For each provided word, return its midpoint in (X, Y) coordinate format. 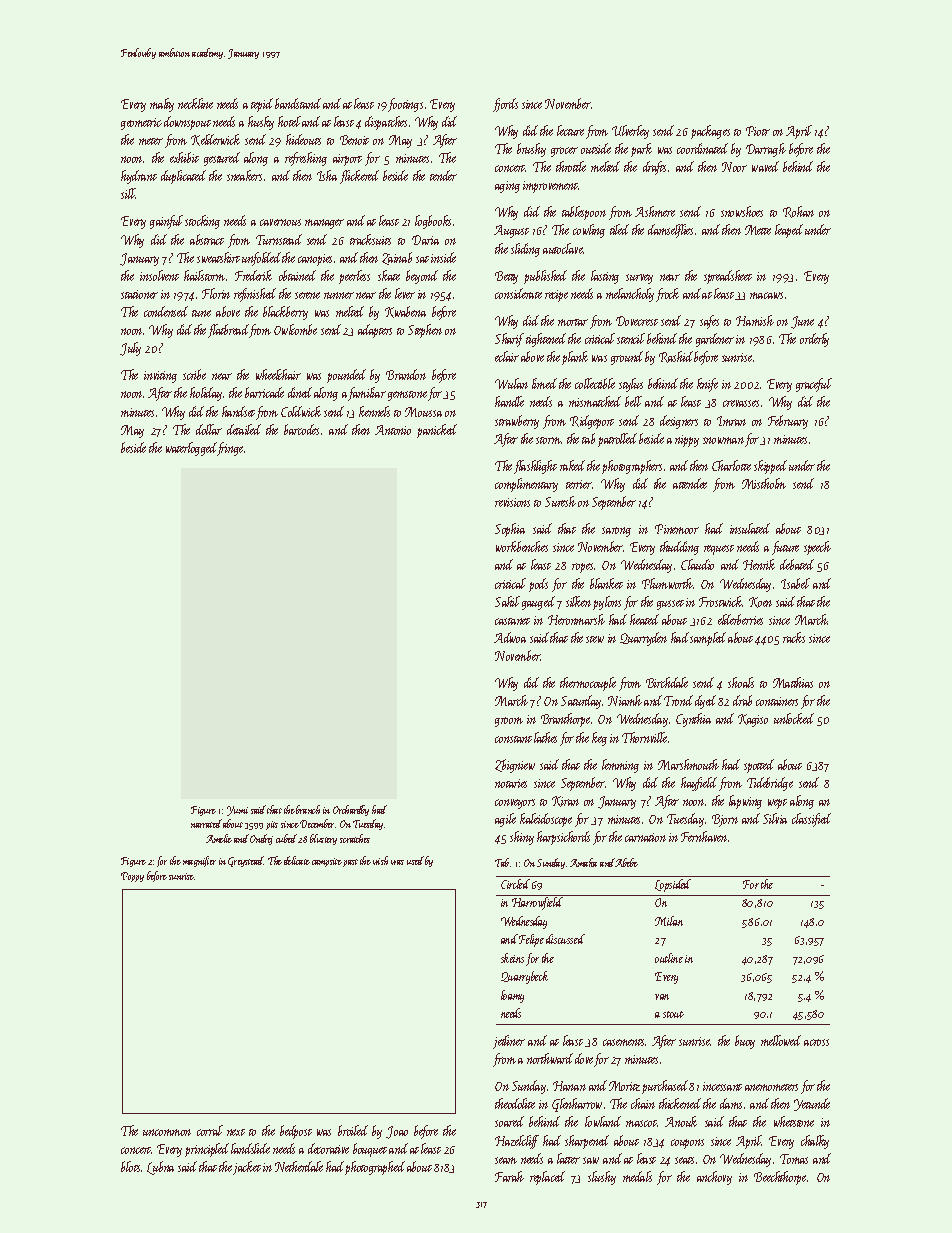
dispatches (386, 123)
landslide (250, 1148)
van (662, 997)
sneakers (244, 175)
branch (308, 809)
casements (623, 1042)
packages (710, 132)
